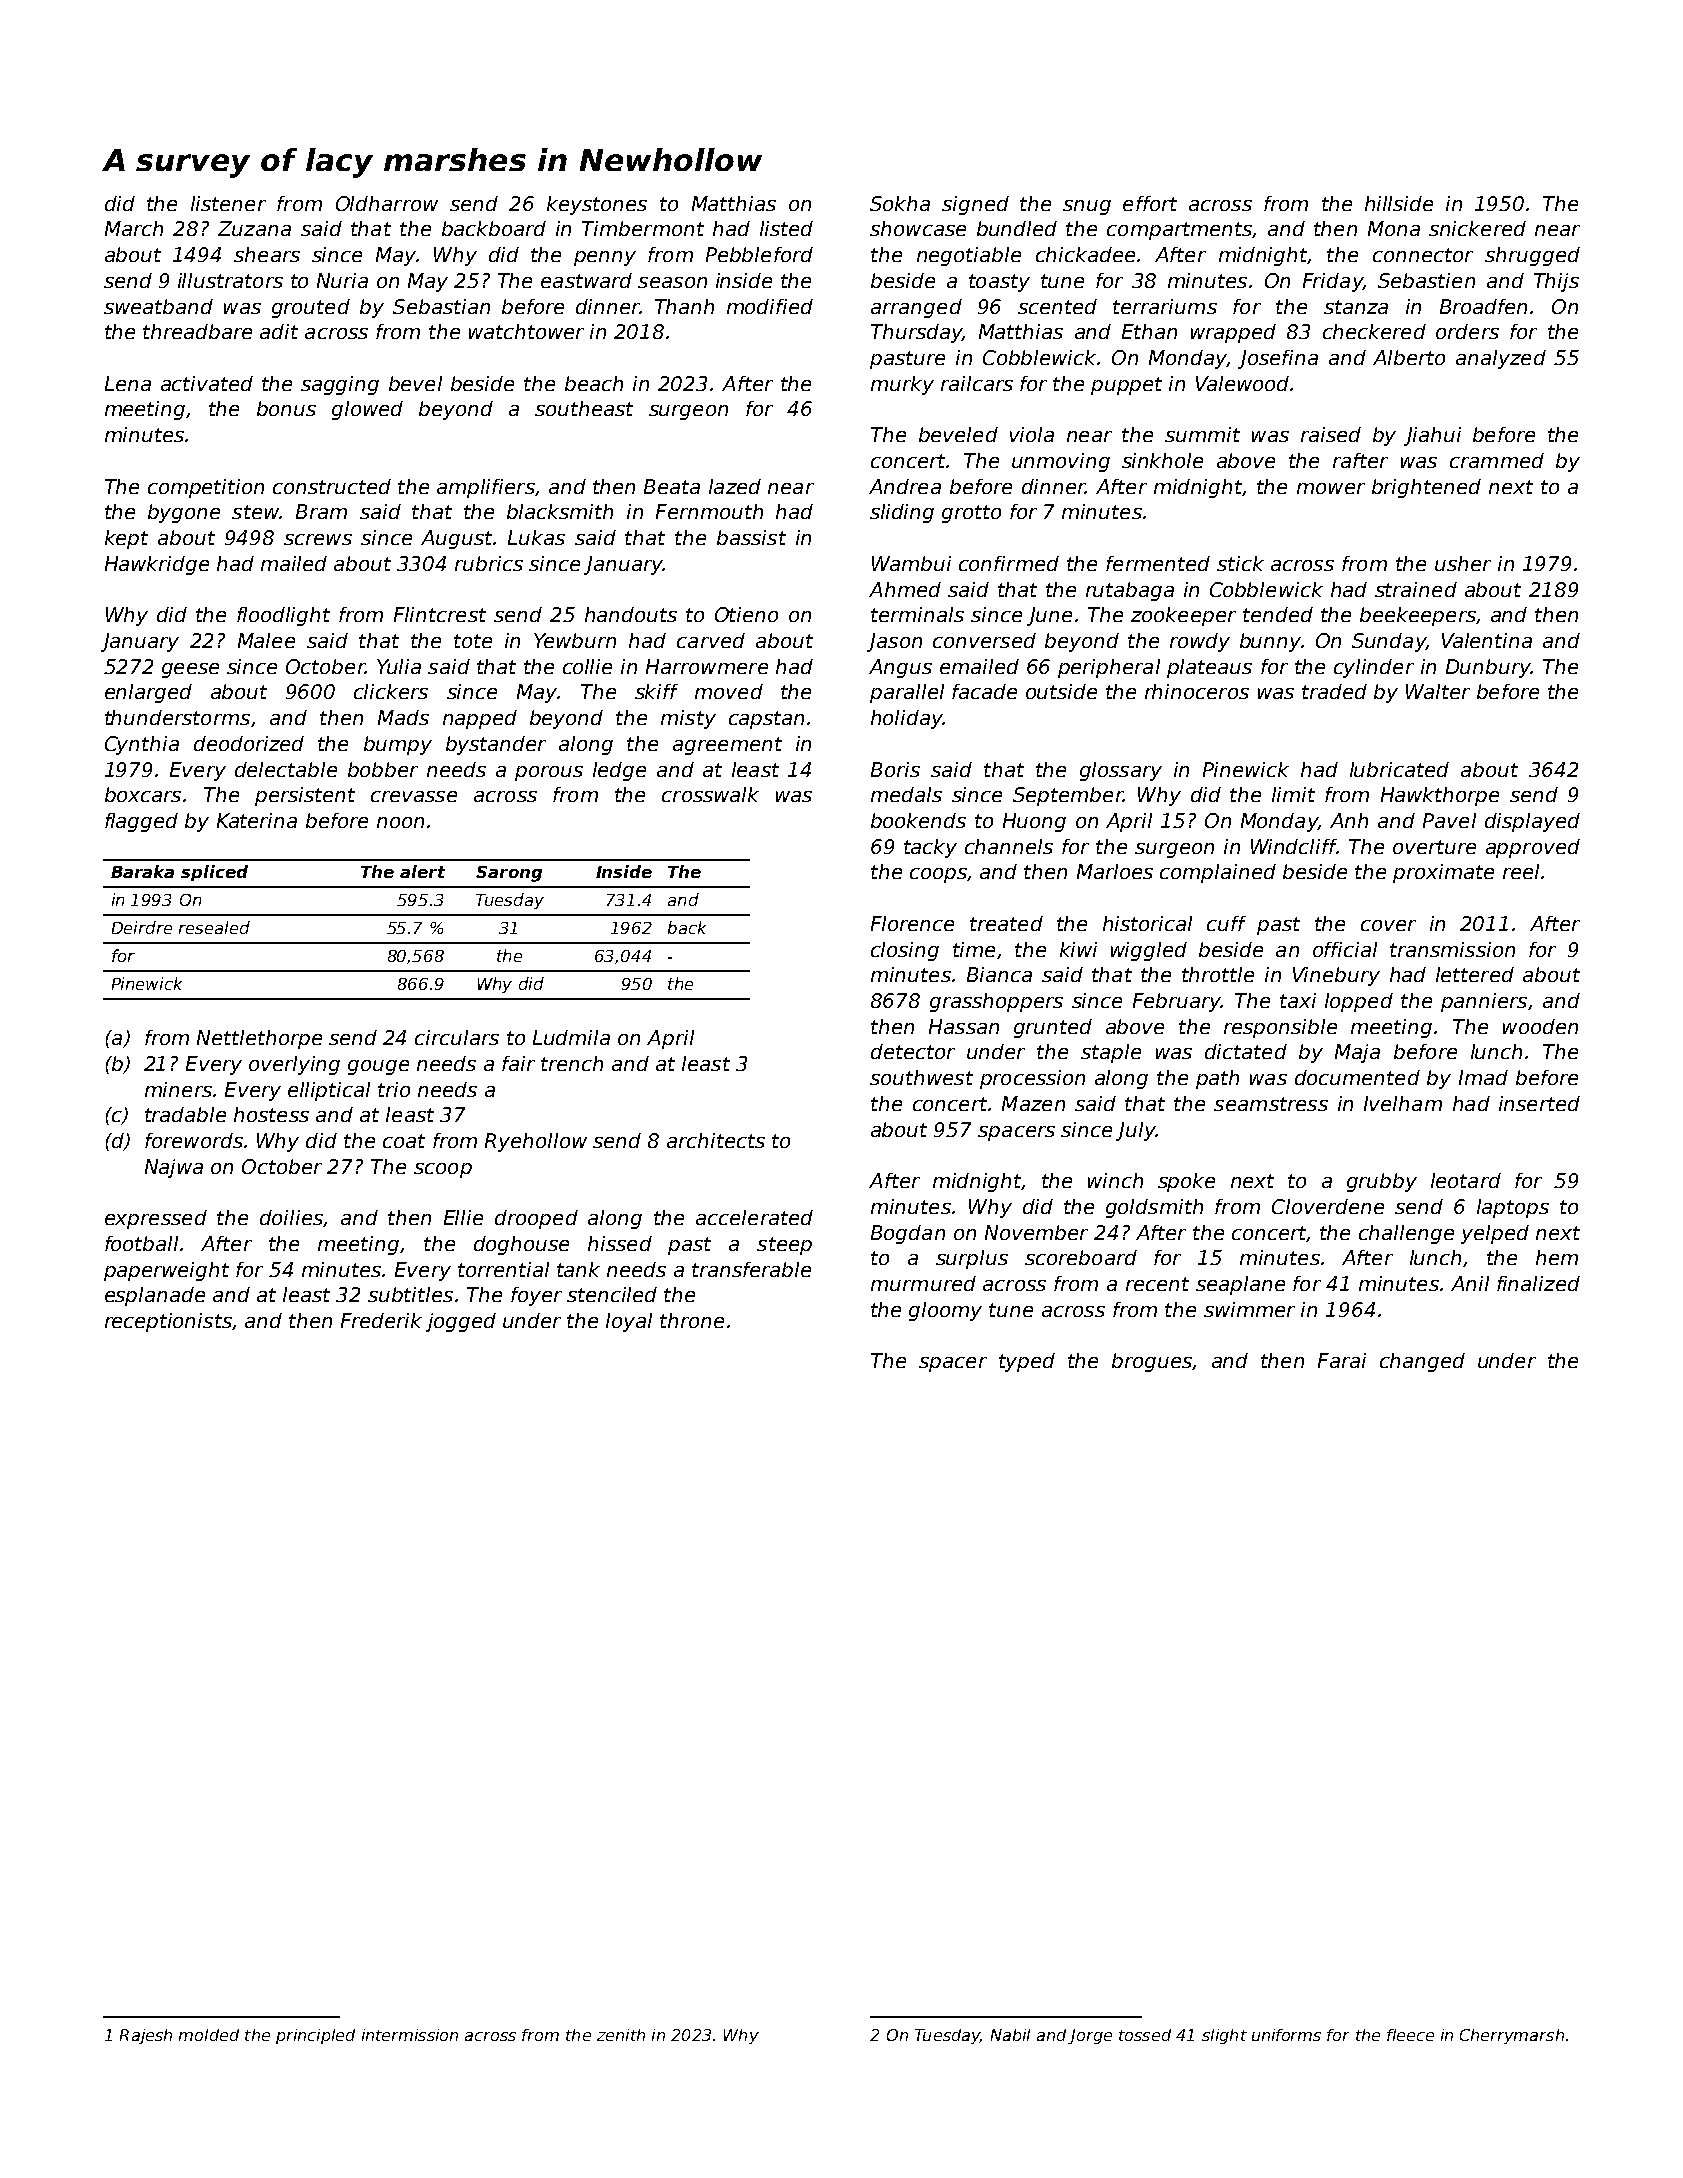 The height and width of the screenshot is (2178, 1683). Describe the element at coordinates (1197, 691) in the screenshot. I see `rhinoceros` at that location.
